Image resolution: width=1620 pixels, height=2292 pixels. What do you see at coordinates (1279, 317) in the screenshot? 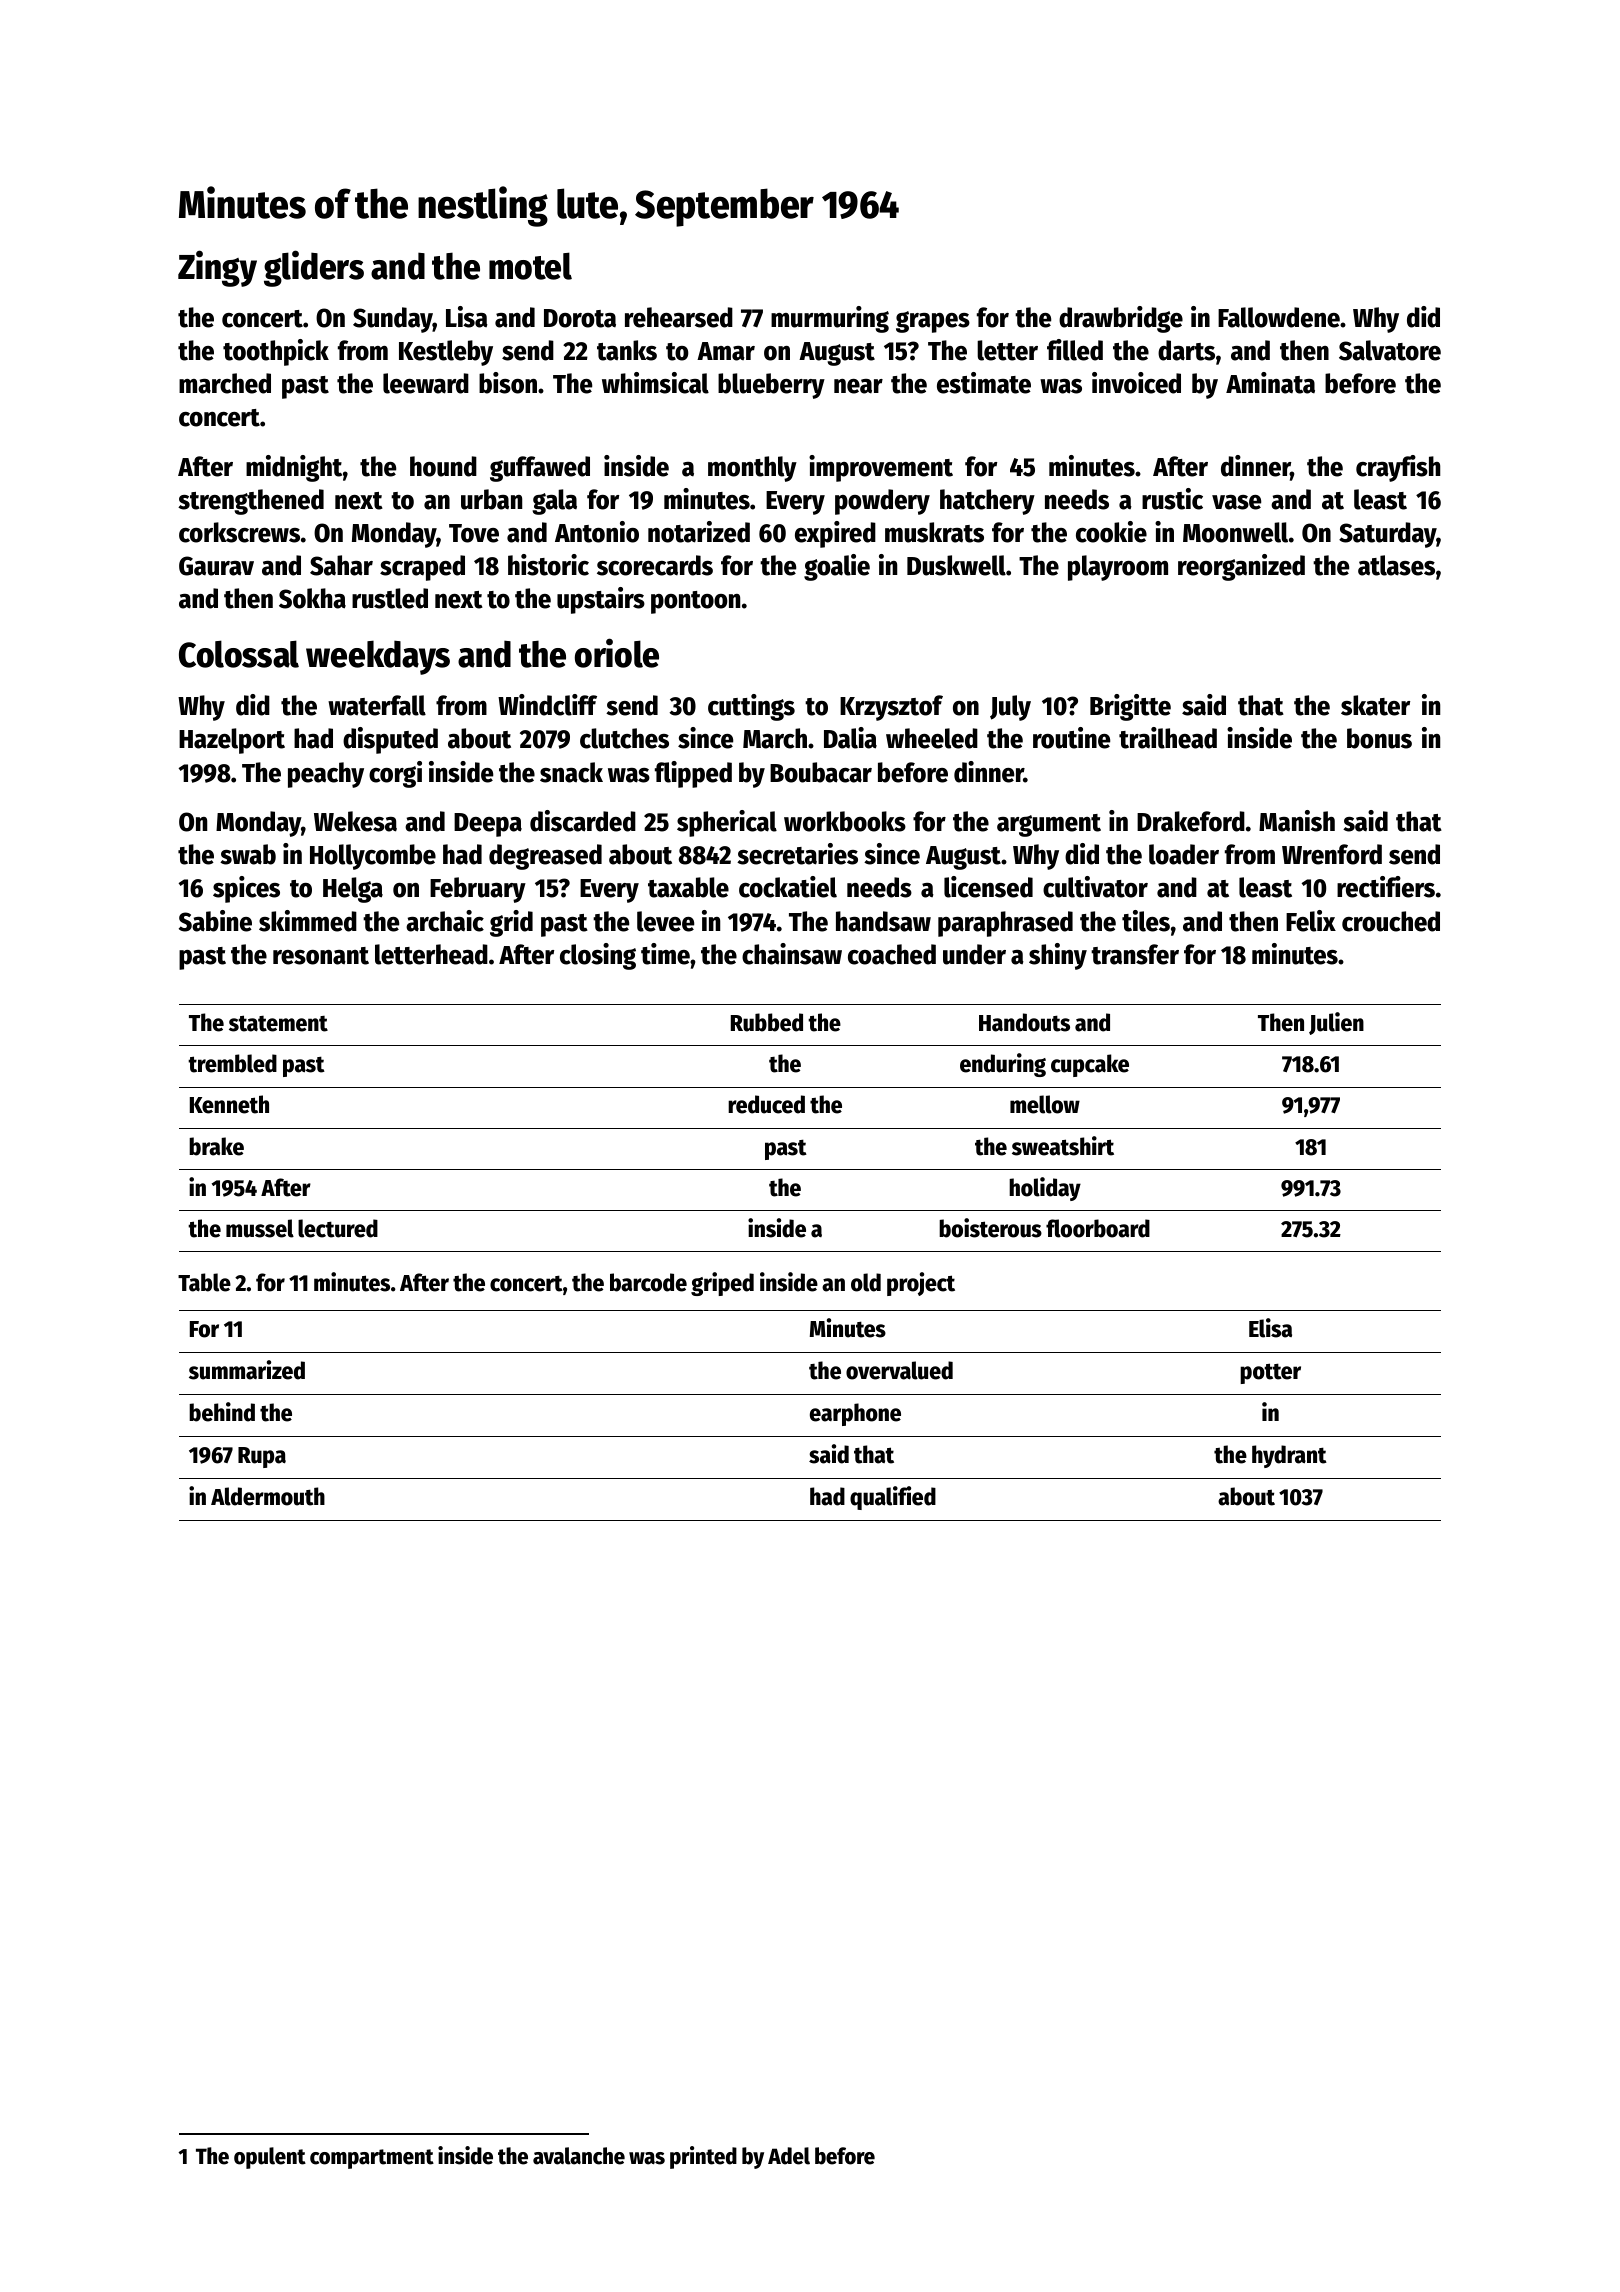
I see `Fallowdene` at bounding box center [1279, 317].
